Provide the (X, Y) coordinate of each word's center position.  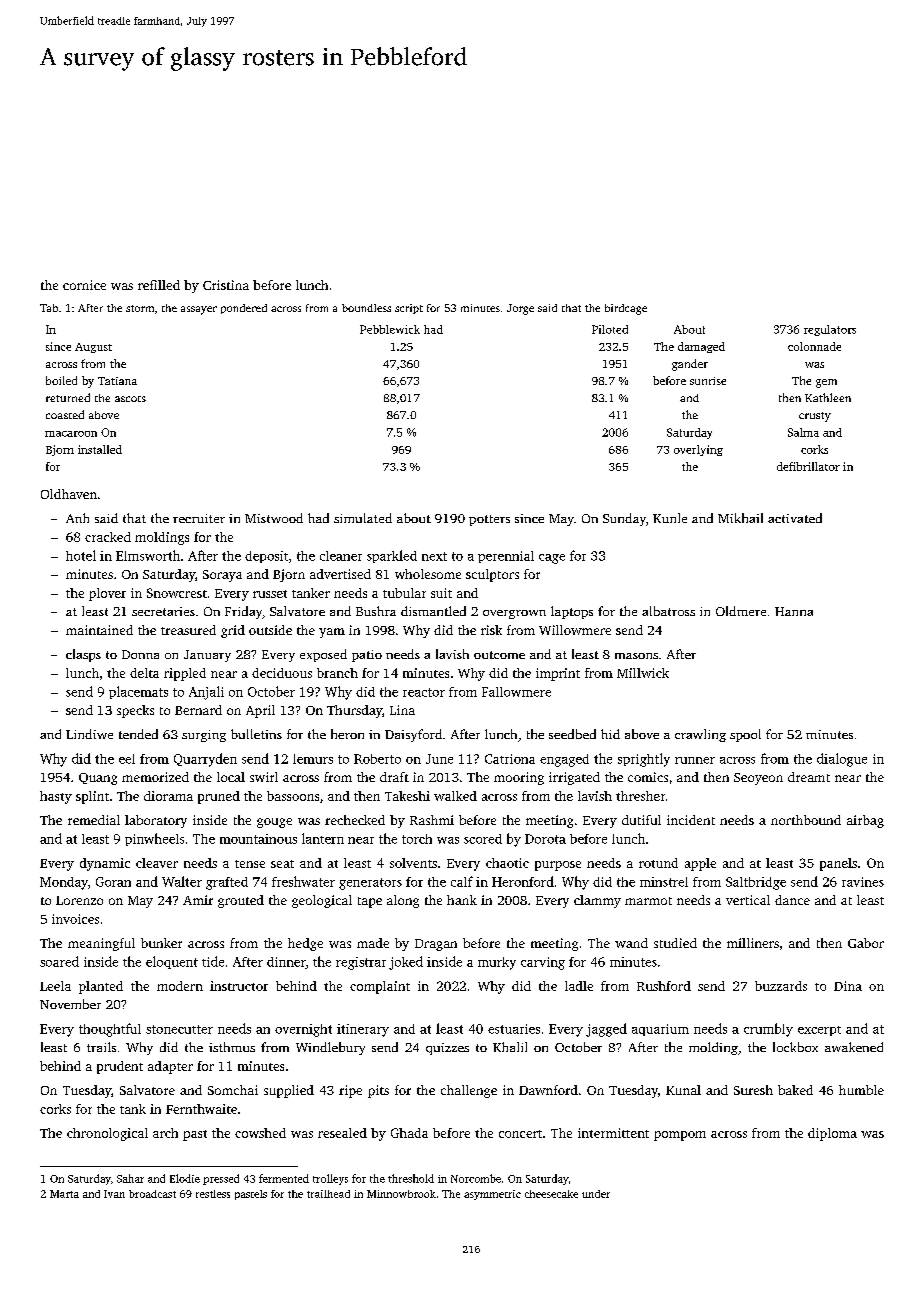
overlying (698, 450)
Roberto (377, 759)
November (70, 1004)
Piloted (610, 329)
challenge (469, 1091)
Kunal (683, 1090)
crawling (700, 735)
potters (489, 520)
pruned (219, 797)
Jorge (520, 309)
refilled (159, 285)
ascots (130, 399)
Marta (64, 1194)
